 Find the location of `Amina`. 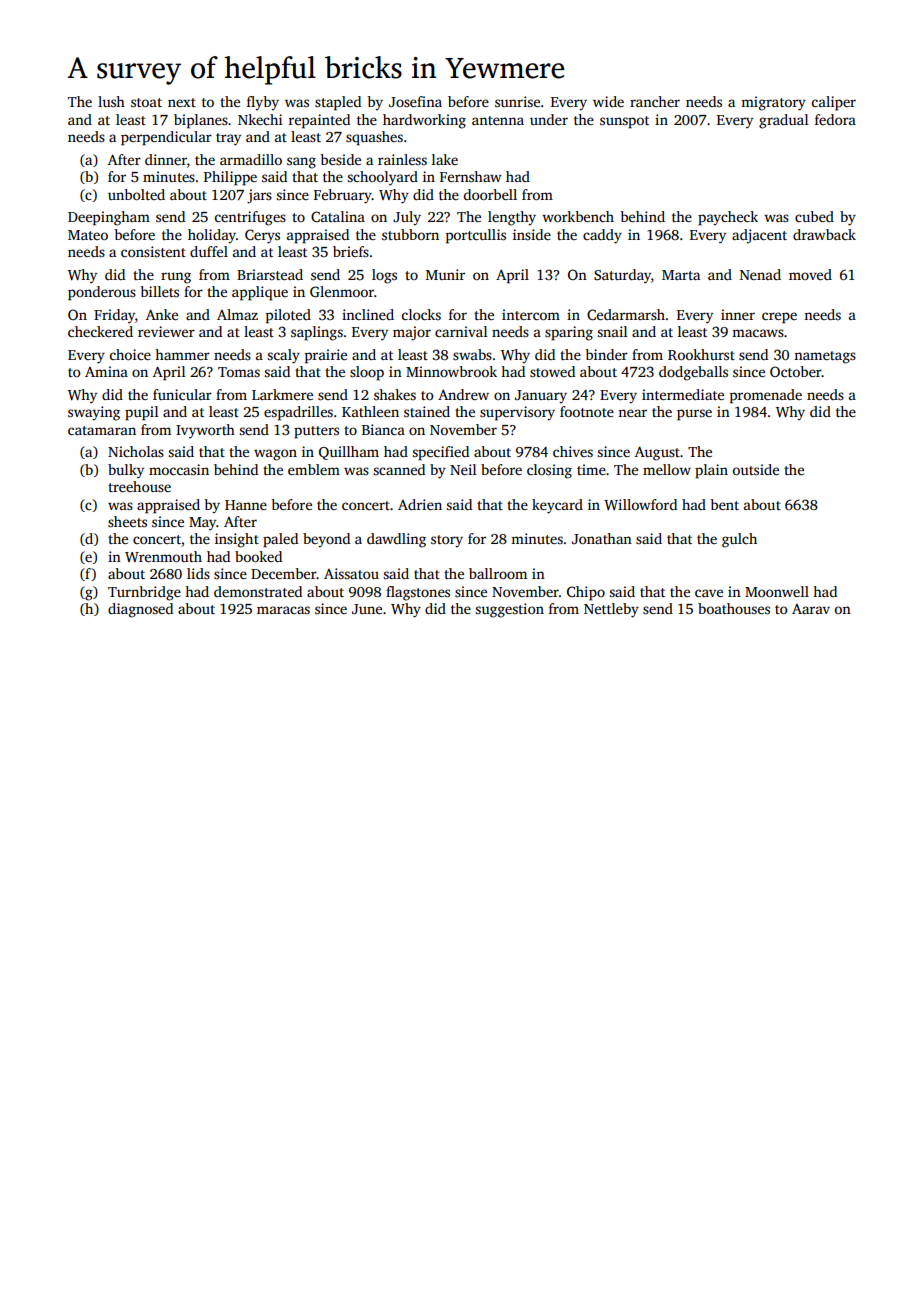

Amina is located at coordinates (106, 371).
